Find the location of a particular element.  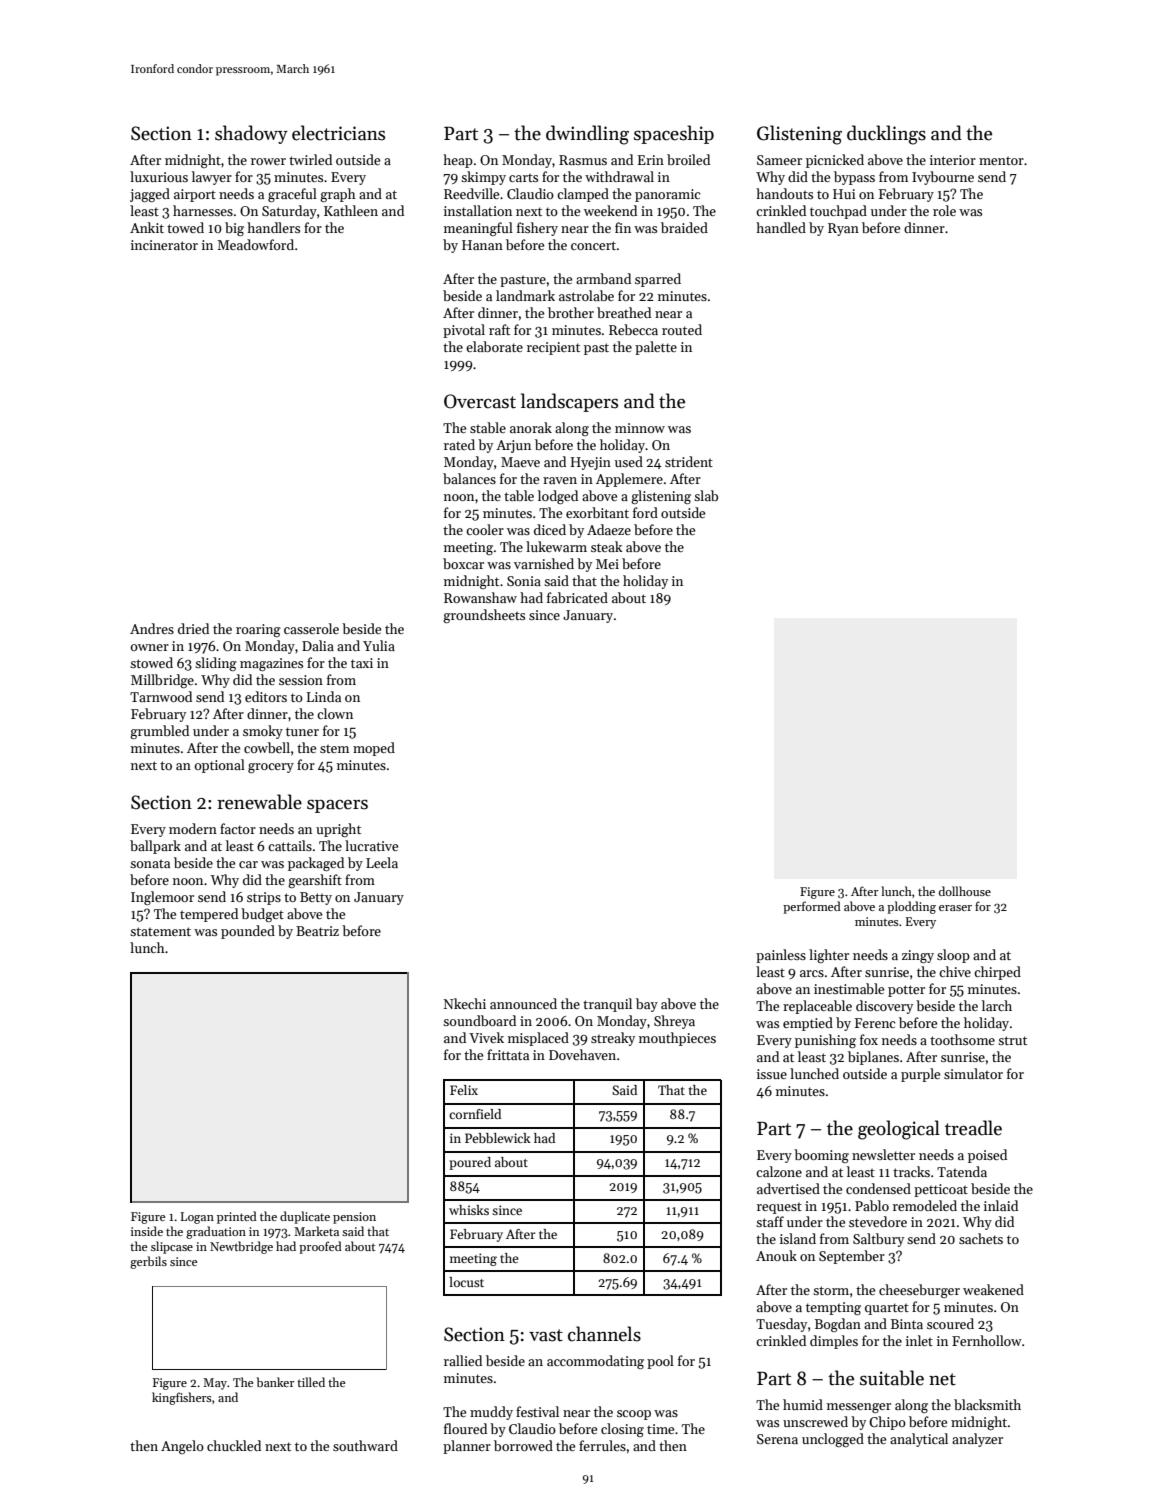

luxurious is located at coordinates (159, 176).
